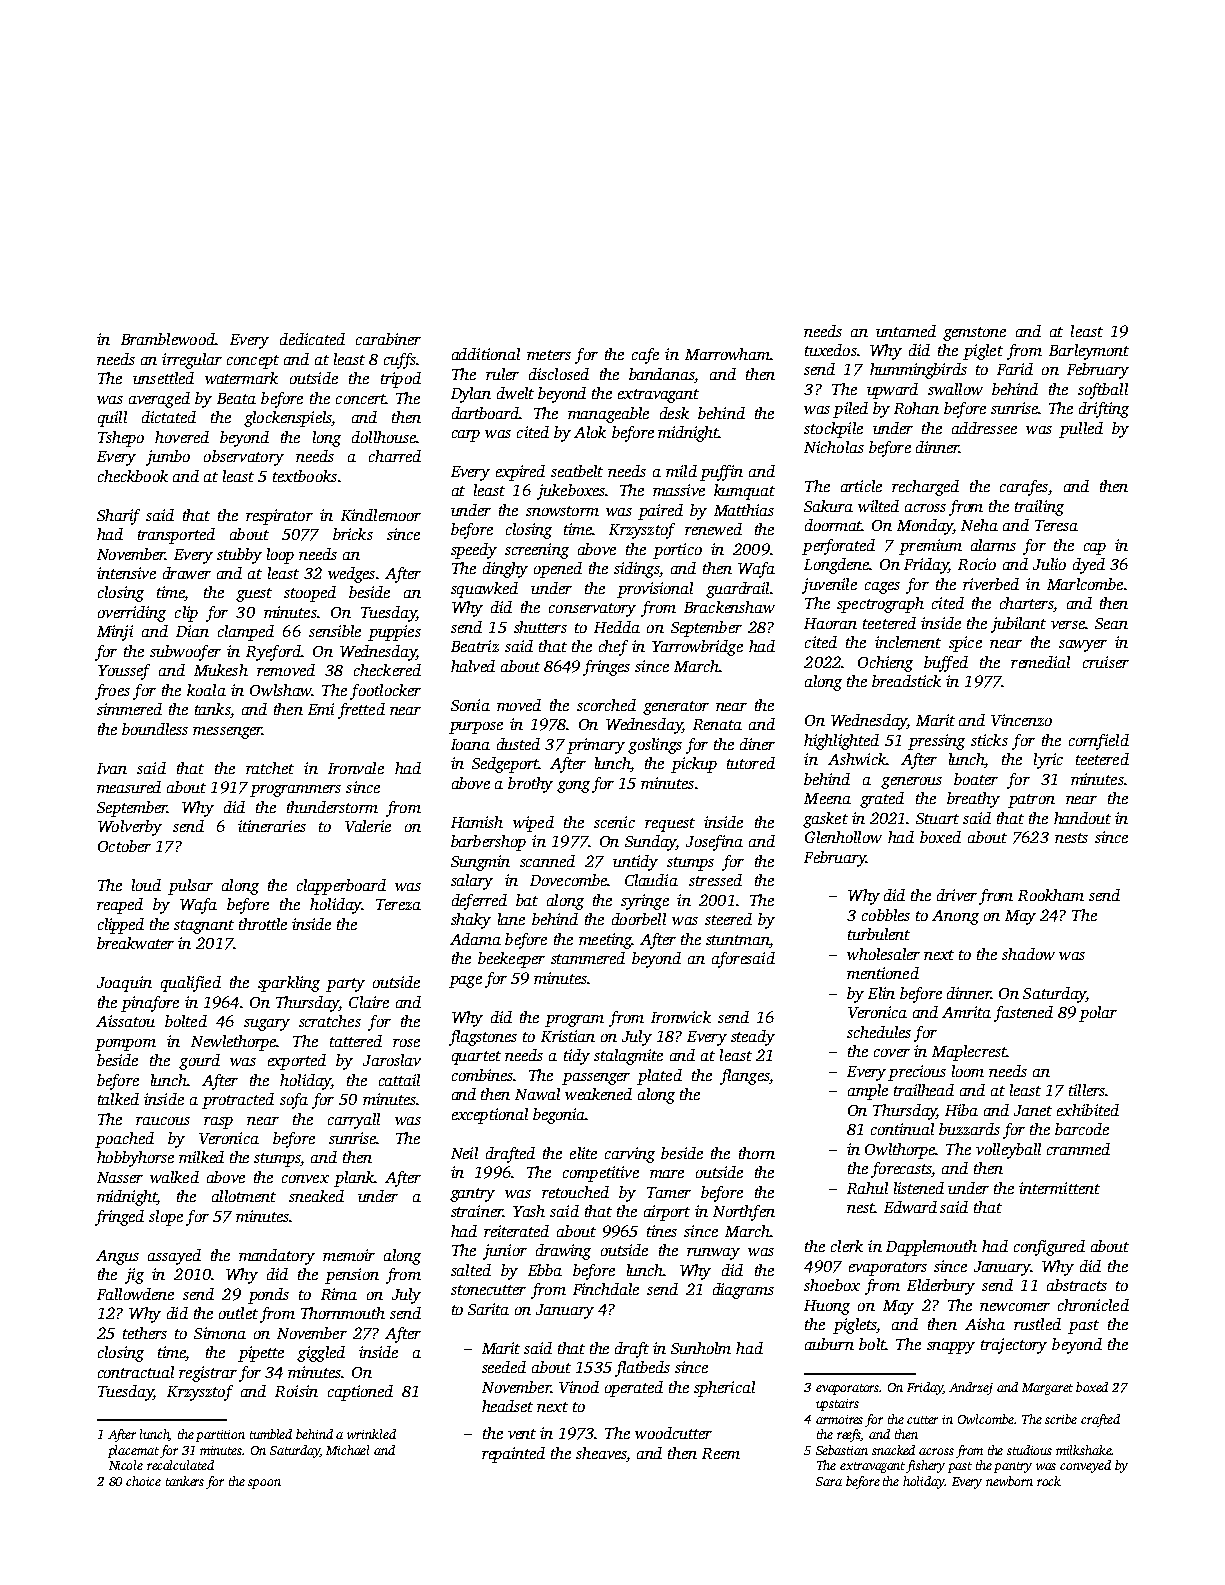 The height and width of the document is (1585, 1225). Describe the element at coordinates (601, 1454) in the document. I see `sheaves` at that location.
